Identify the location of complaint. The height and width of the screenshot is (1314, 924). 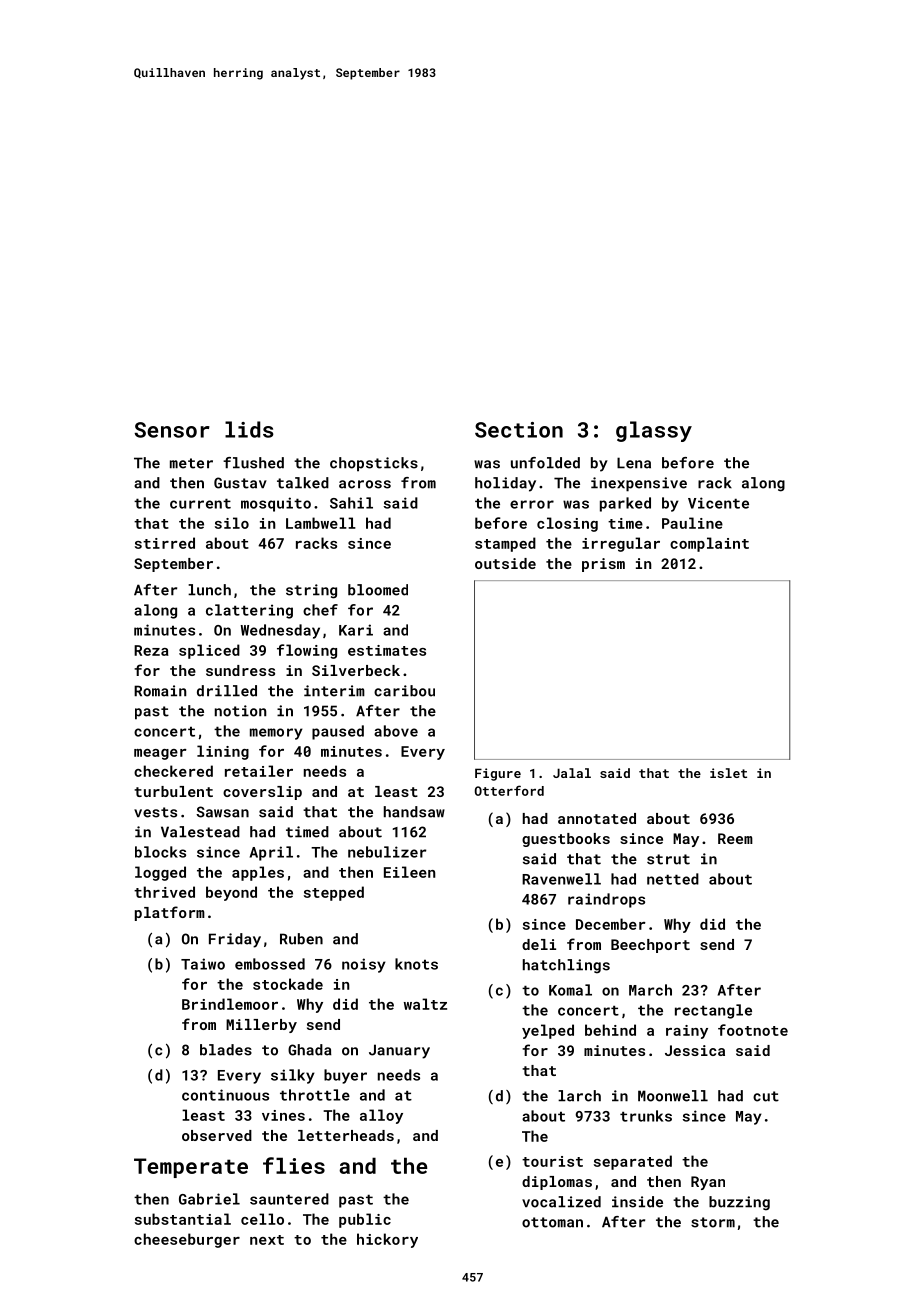
(709, 544).
